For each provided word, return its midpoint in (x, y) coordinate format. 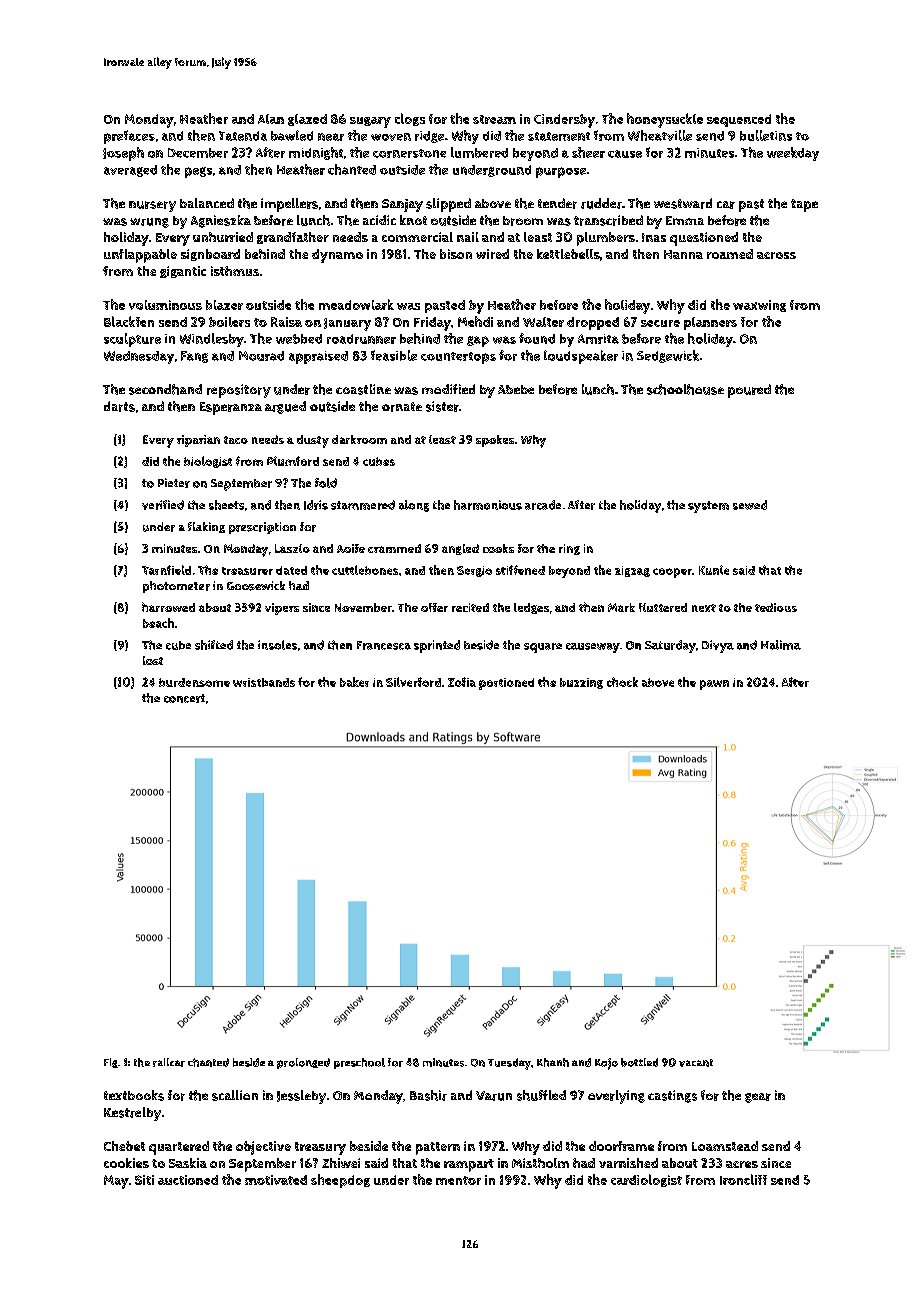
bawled (292, 135)
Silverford (413, 682)
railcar (169, 1062)
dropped (593, 323)
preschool (359, 1063)
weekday (793, 154)
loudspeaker (581, 357)
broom (523, 221)
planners (710, 323)
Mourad (261, 356)
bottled (639, 1062)
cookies (126, 1163)
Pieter (174, 483)
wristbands (264, 682)
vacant (696, 1063)
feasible (394, 355)
